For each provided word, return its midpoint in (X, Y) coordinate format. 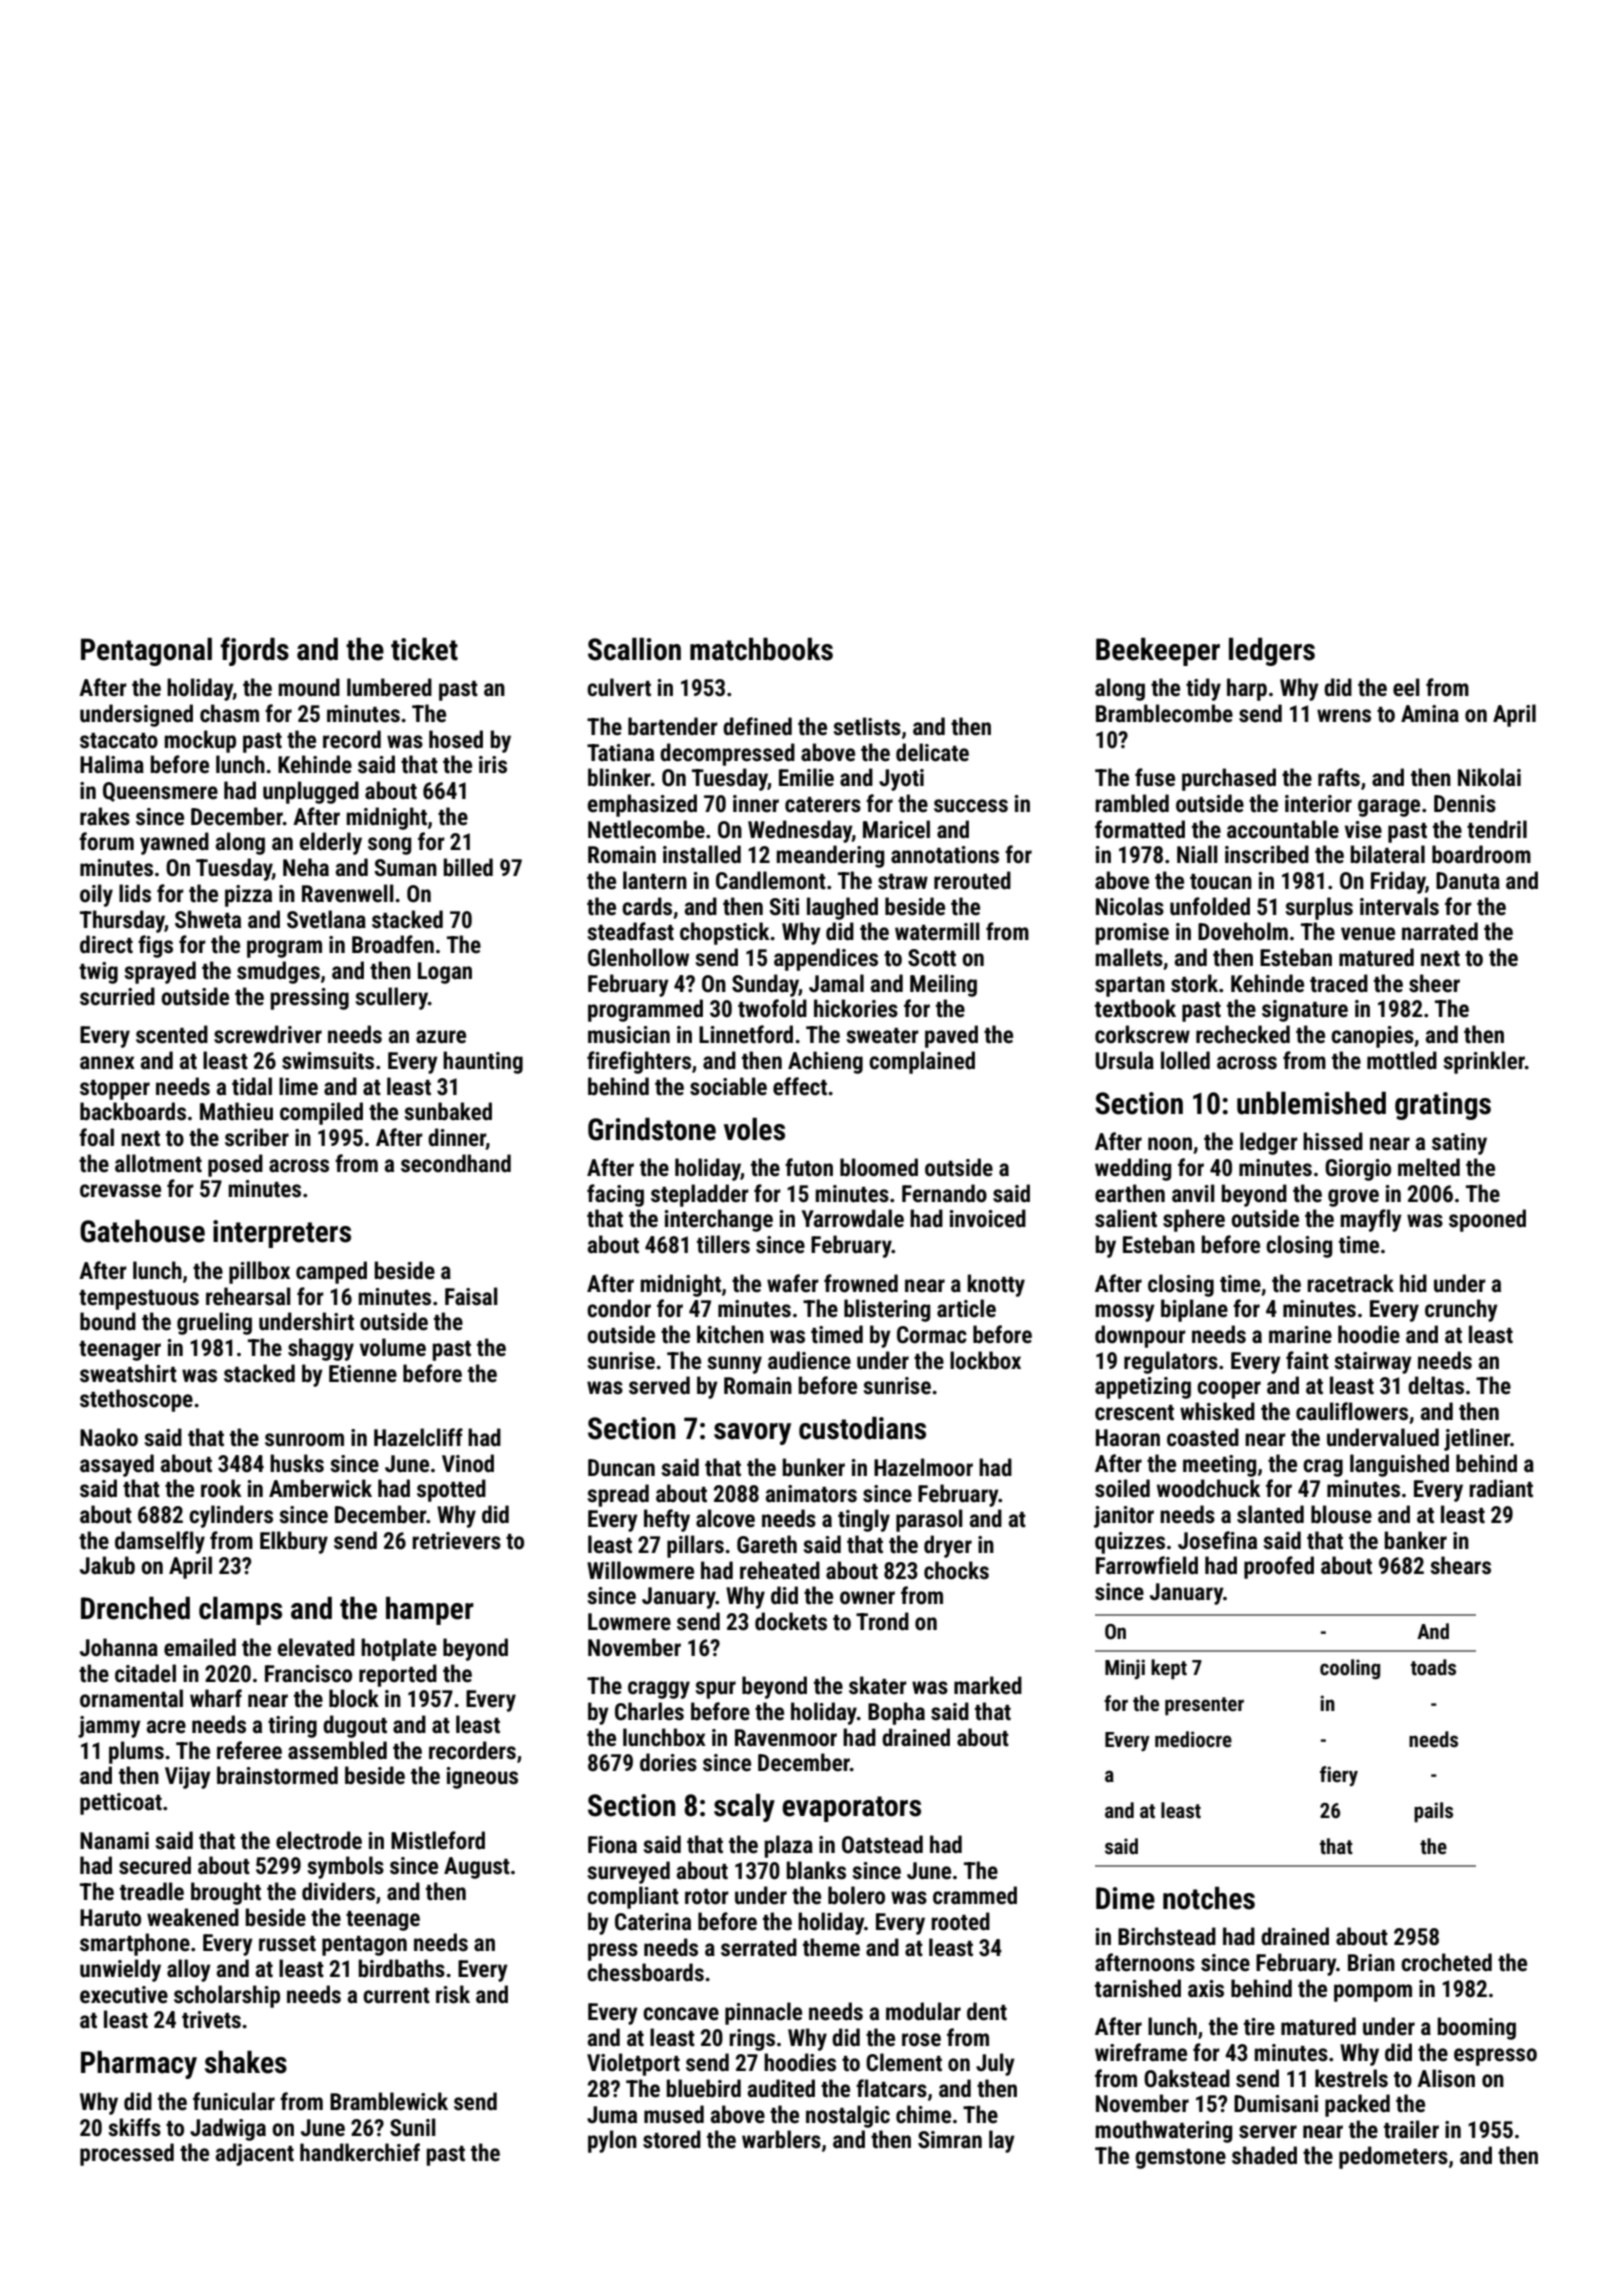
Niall (1197, 854)
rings (752, 2040)
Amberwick (320, 1488)
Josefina (1217, 1540)
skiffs (134, 2127)
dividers (338, 1891)
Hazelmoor (923, 1467)
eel (1406, 687)
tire (1259, 2027)
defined (757, 726)
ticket (424, 649)
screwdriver (268, 1034)
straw (903, 882)
